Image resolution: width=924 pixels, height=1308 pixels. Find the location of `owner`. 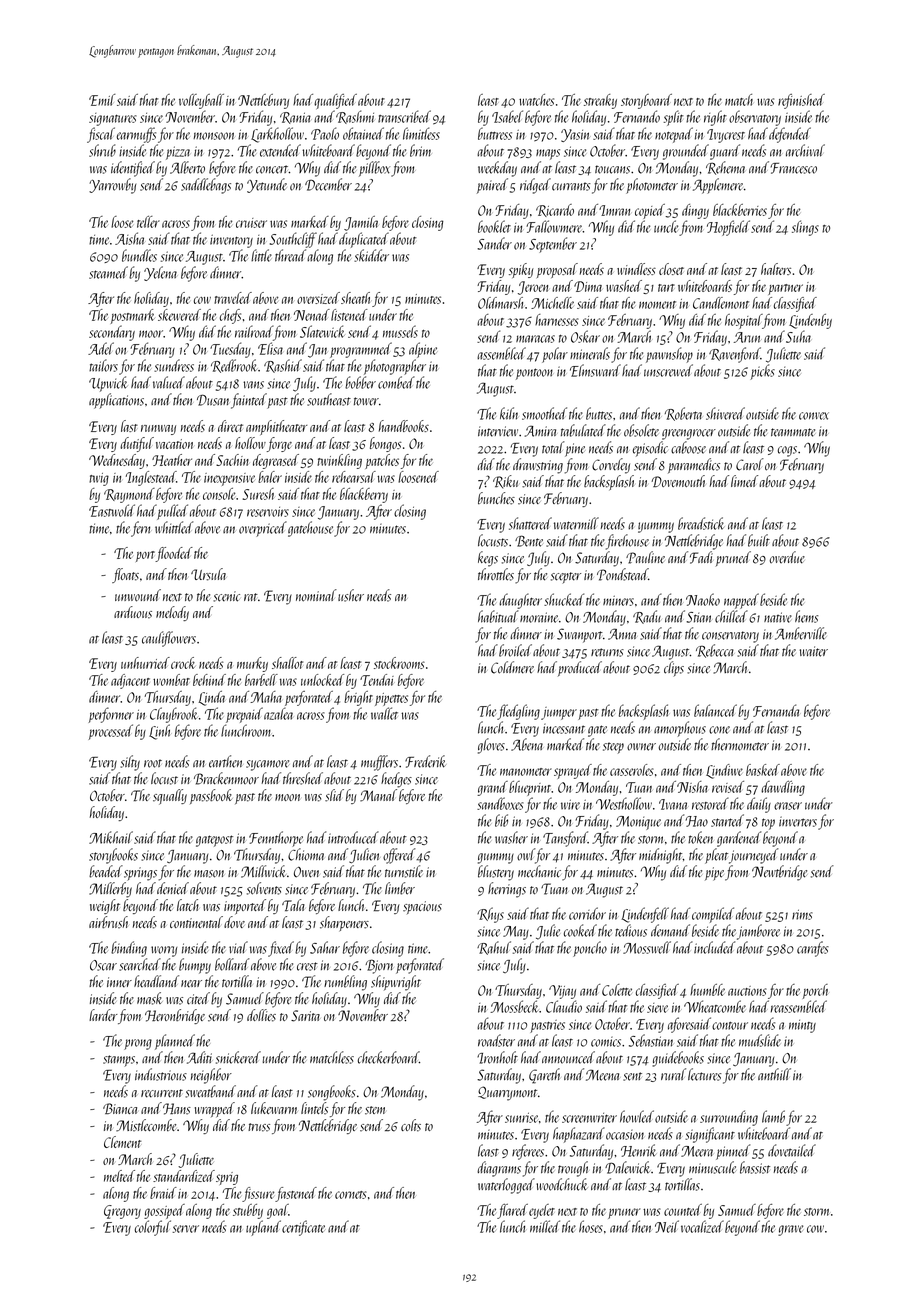

owner is located at coordinates (641, 747).
